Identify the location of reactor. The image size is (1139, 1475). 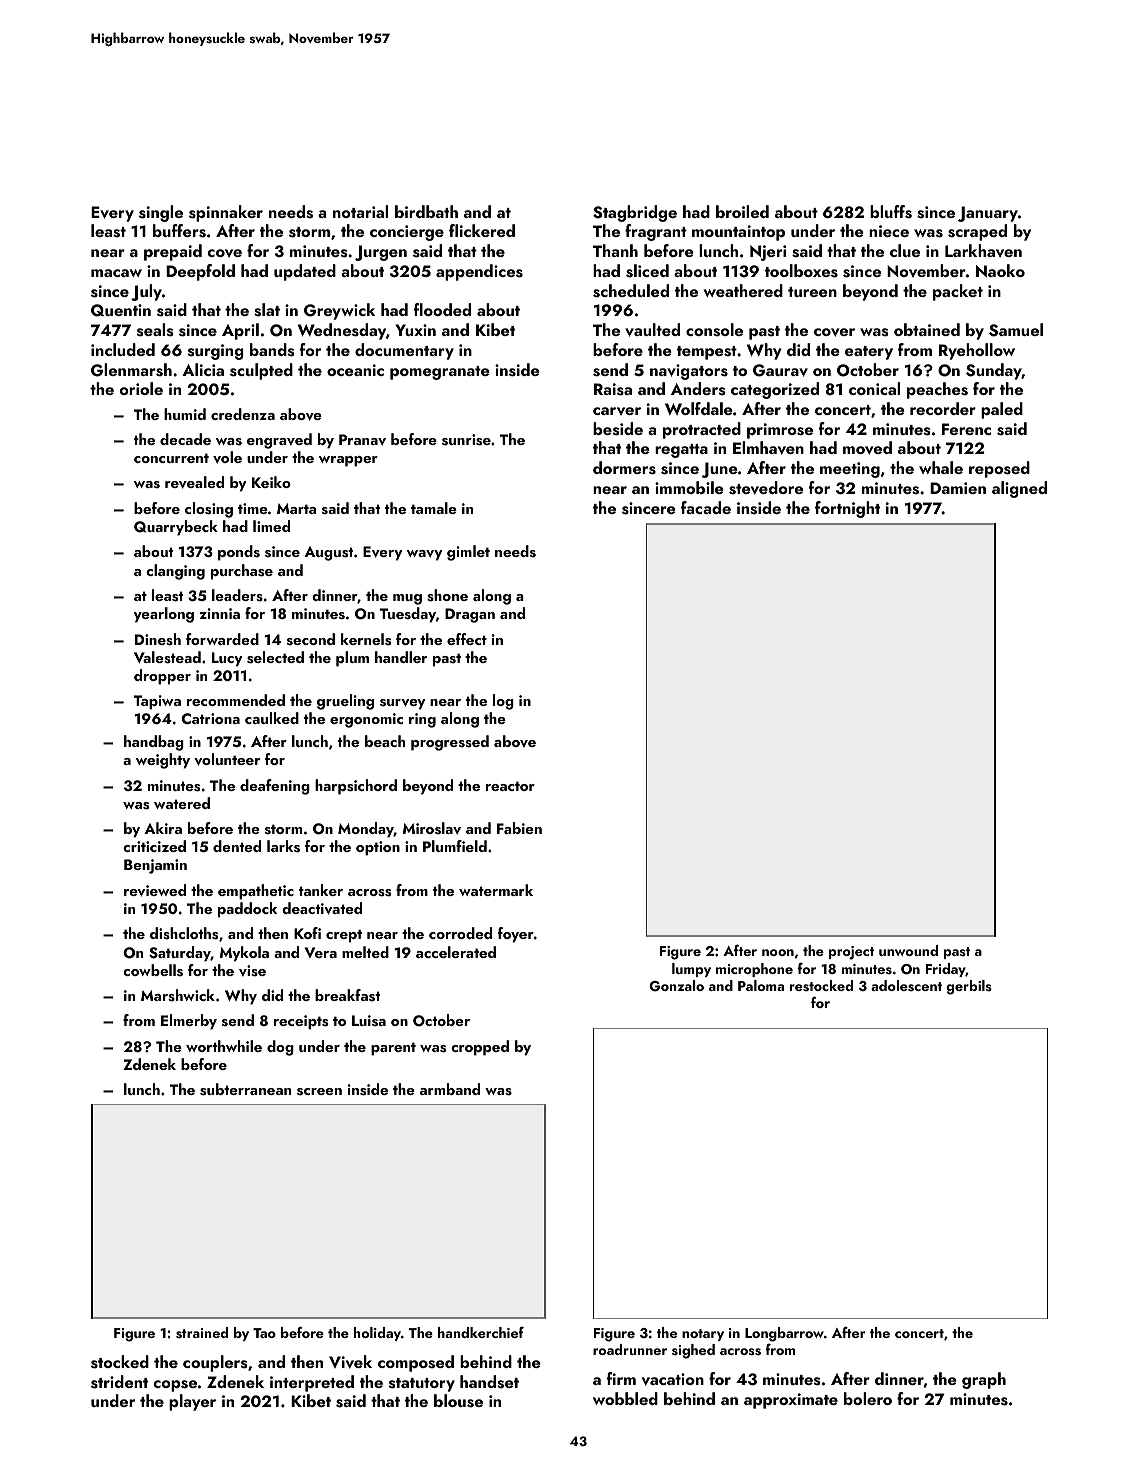
(510, 786).
